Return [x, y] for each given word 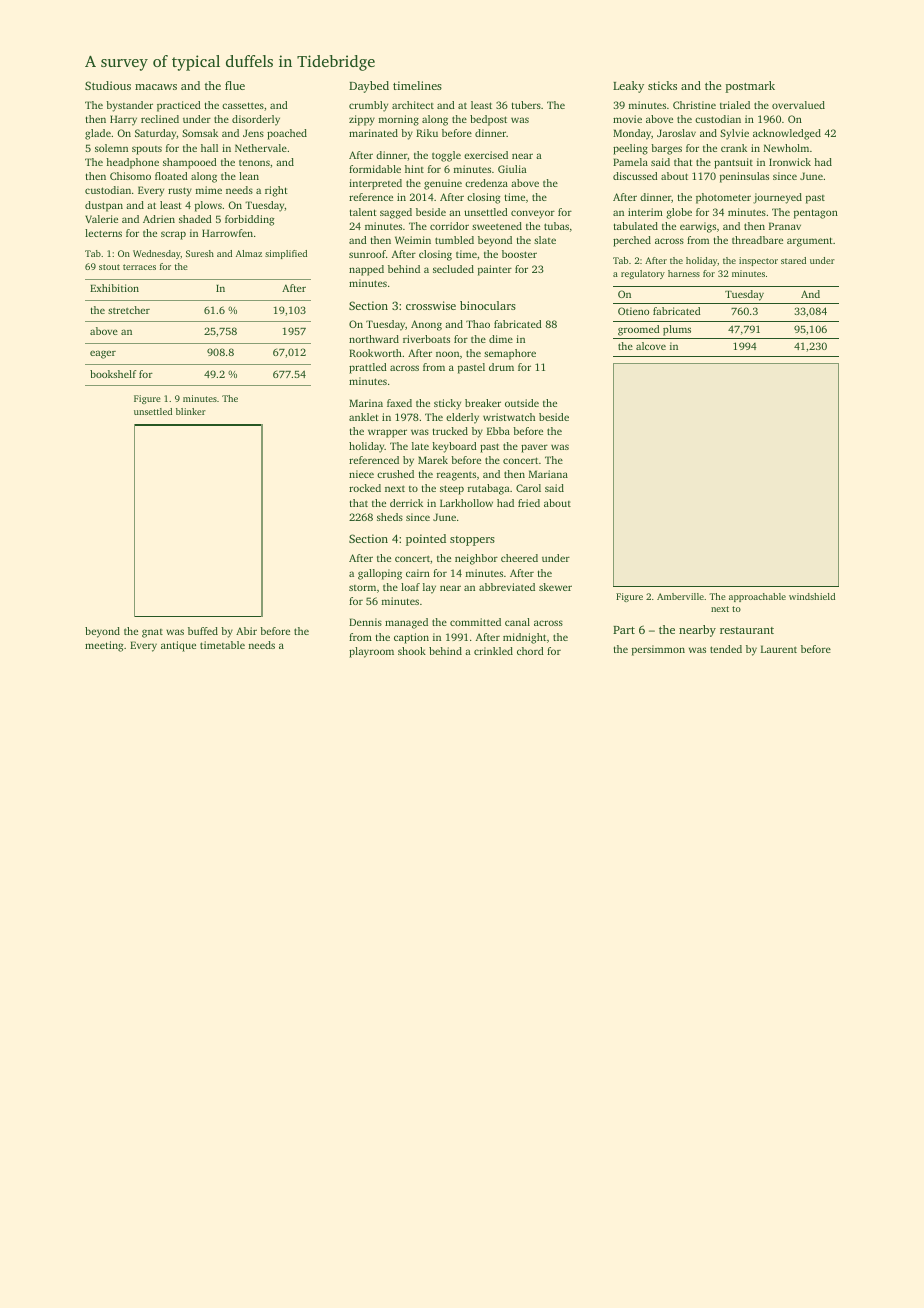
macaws [156, 87]
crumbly [368, 106]
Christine [694, 105]
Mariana [548, 474]
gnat [152, 633]
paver [534, 448]
